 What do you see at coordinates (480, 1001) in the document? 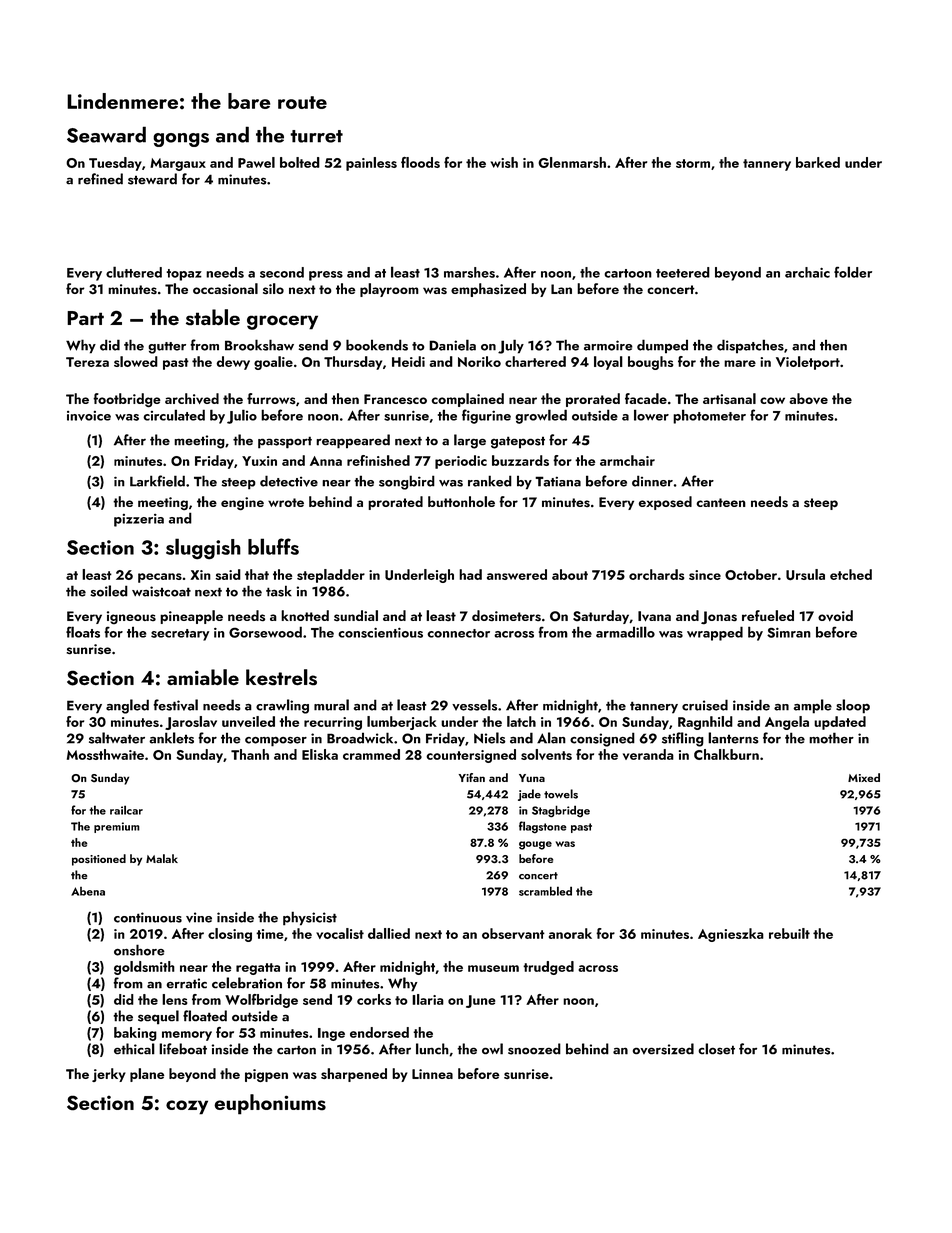
I see `June` at bounding box center [480, 1001].
